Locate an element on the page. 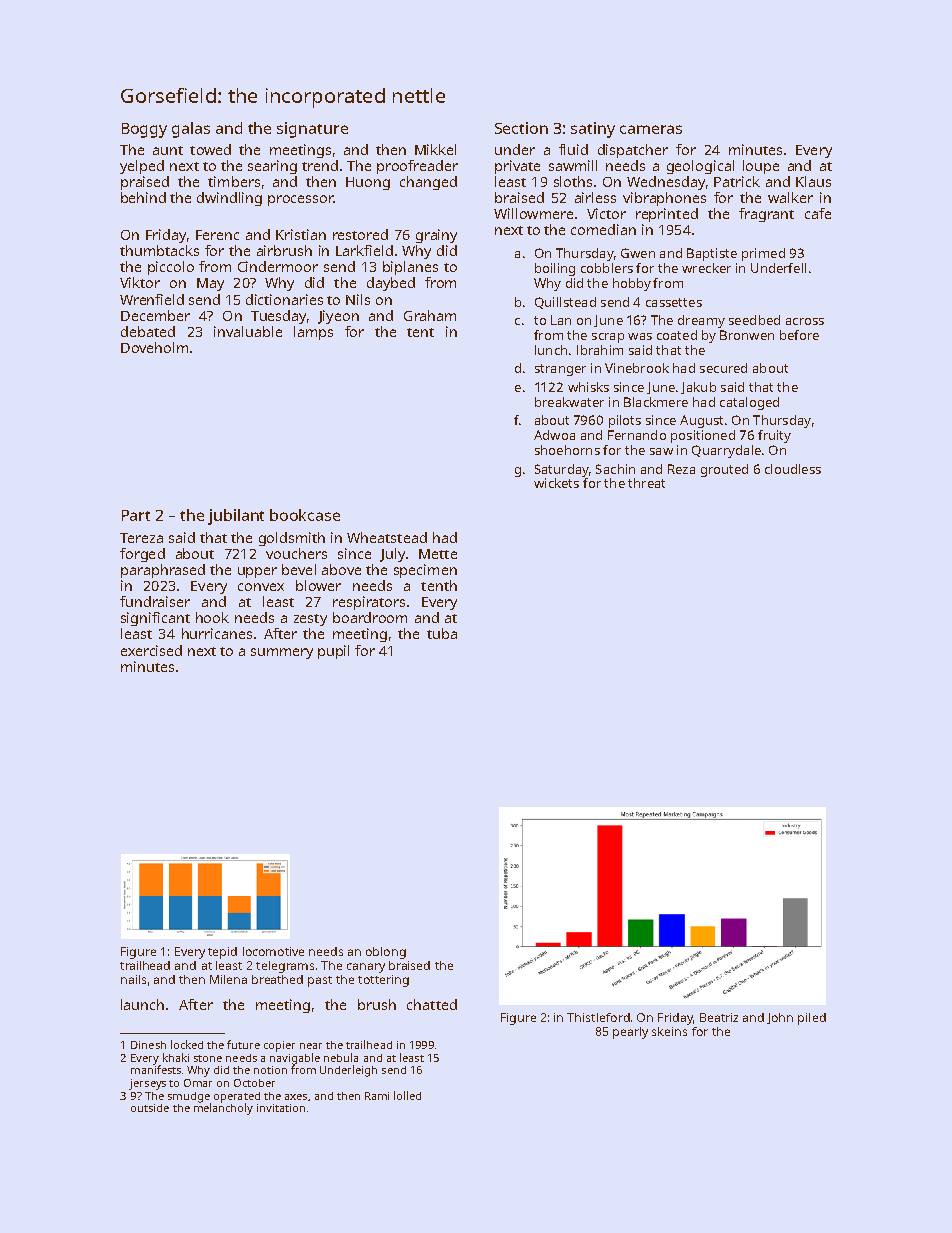 The height and width of the document is (1233, 952). outside is located at coordinates (150, 1108).
